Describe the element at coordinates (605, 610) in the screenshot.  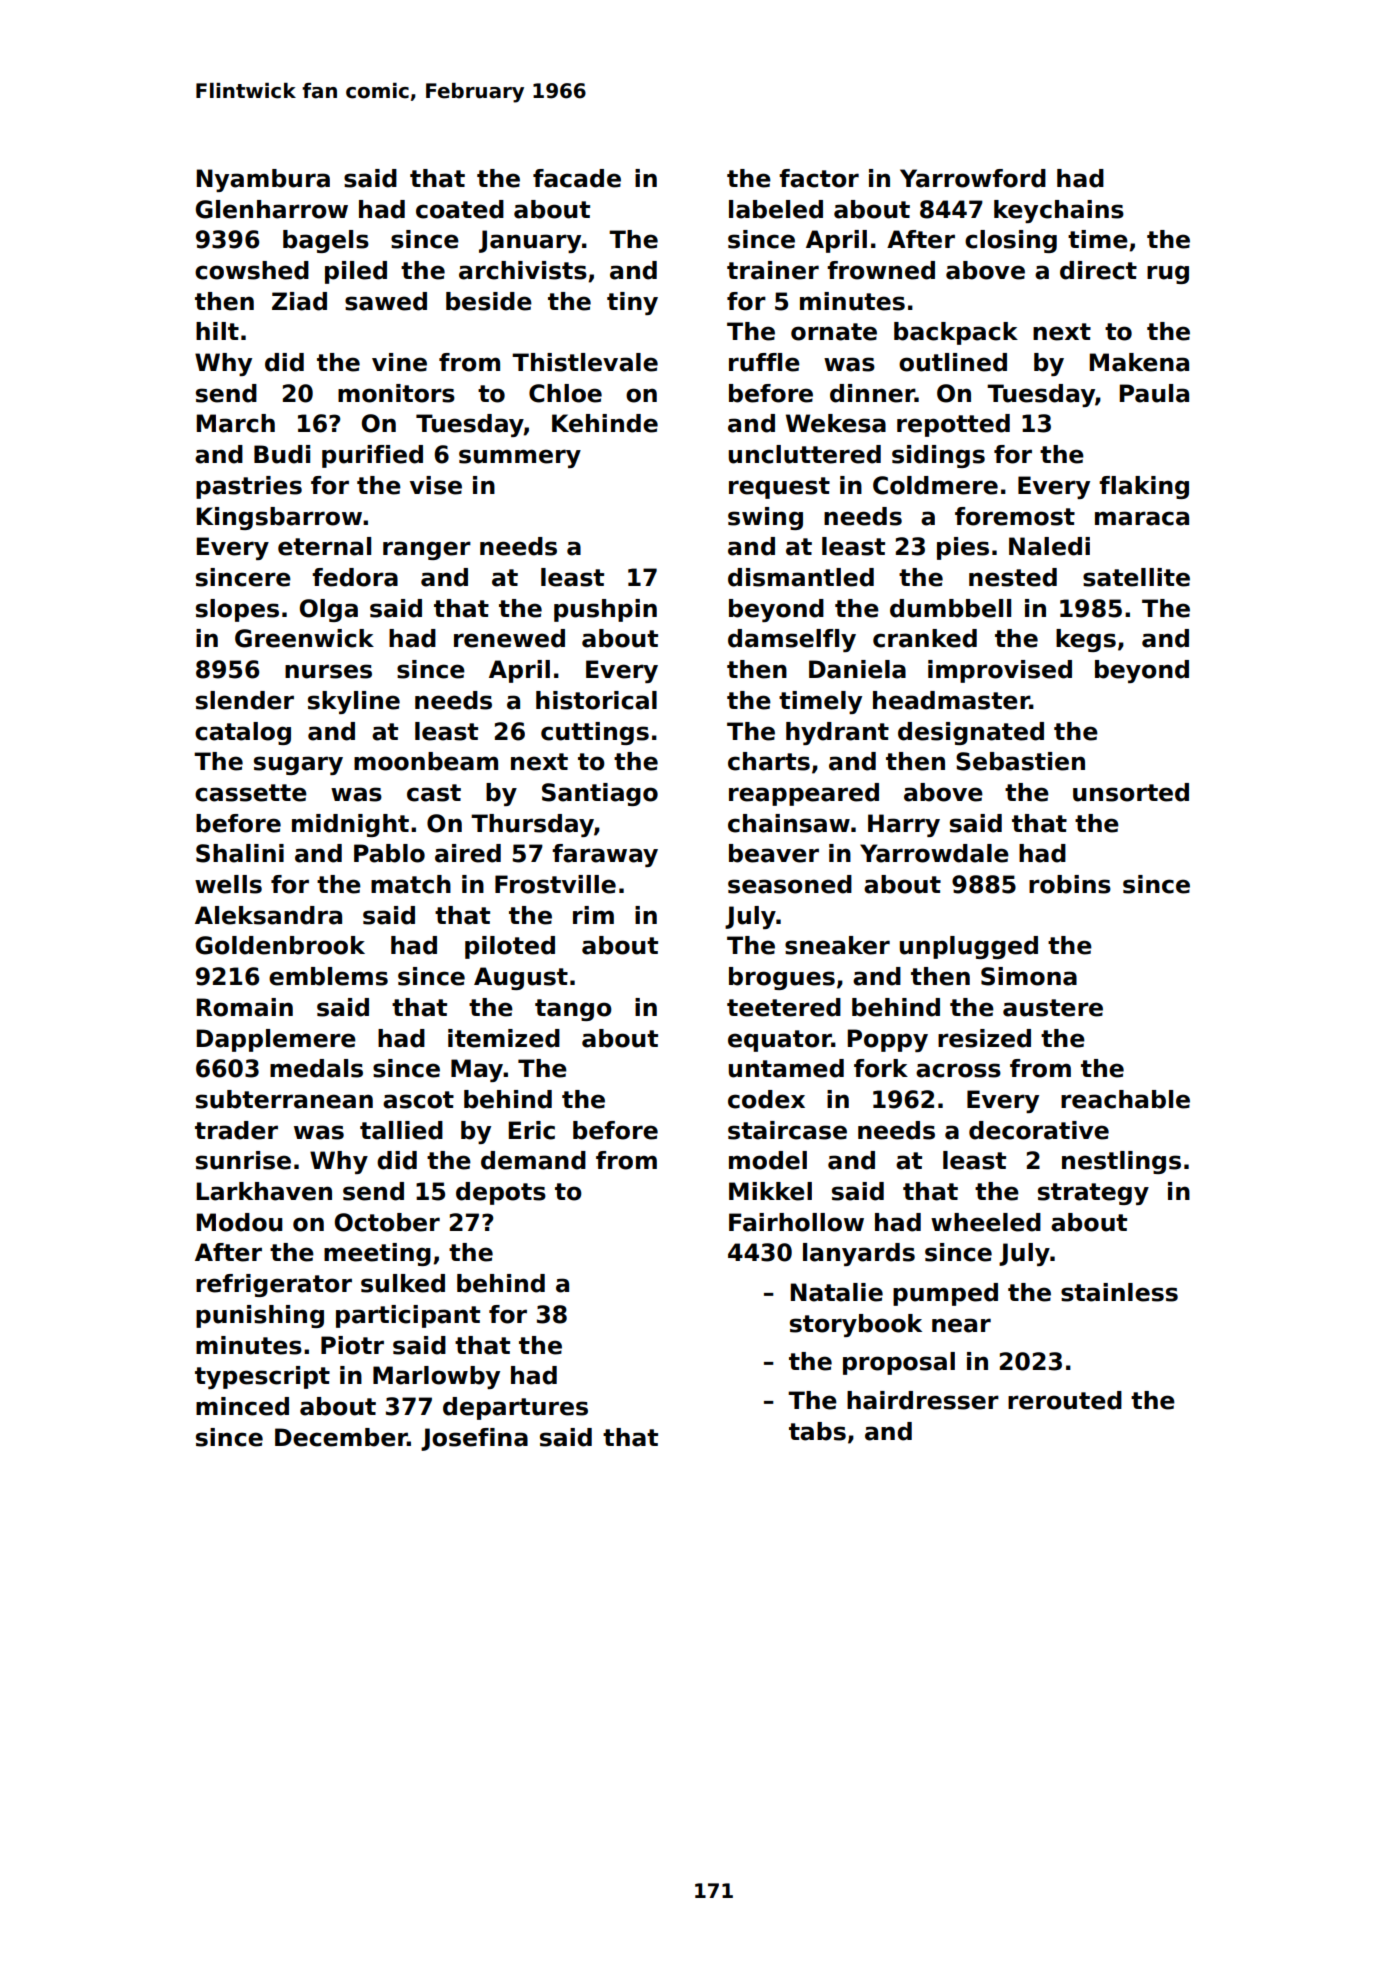
I see `pushpin` at that location.
